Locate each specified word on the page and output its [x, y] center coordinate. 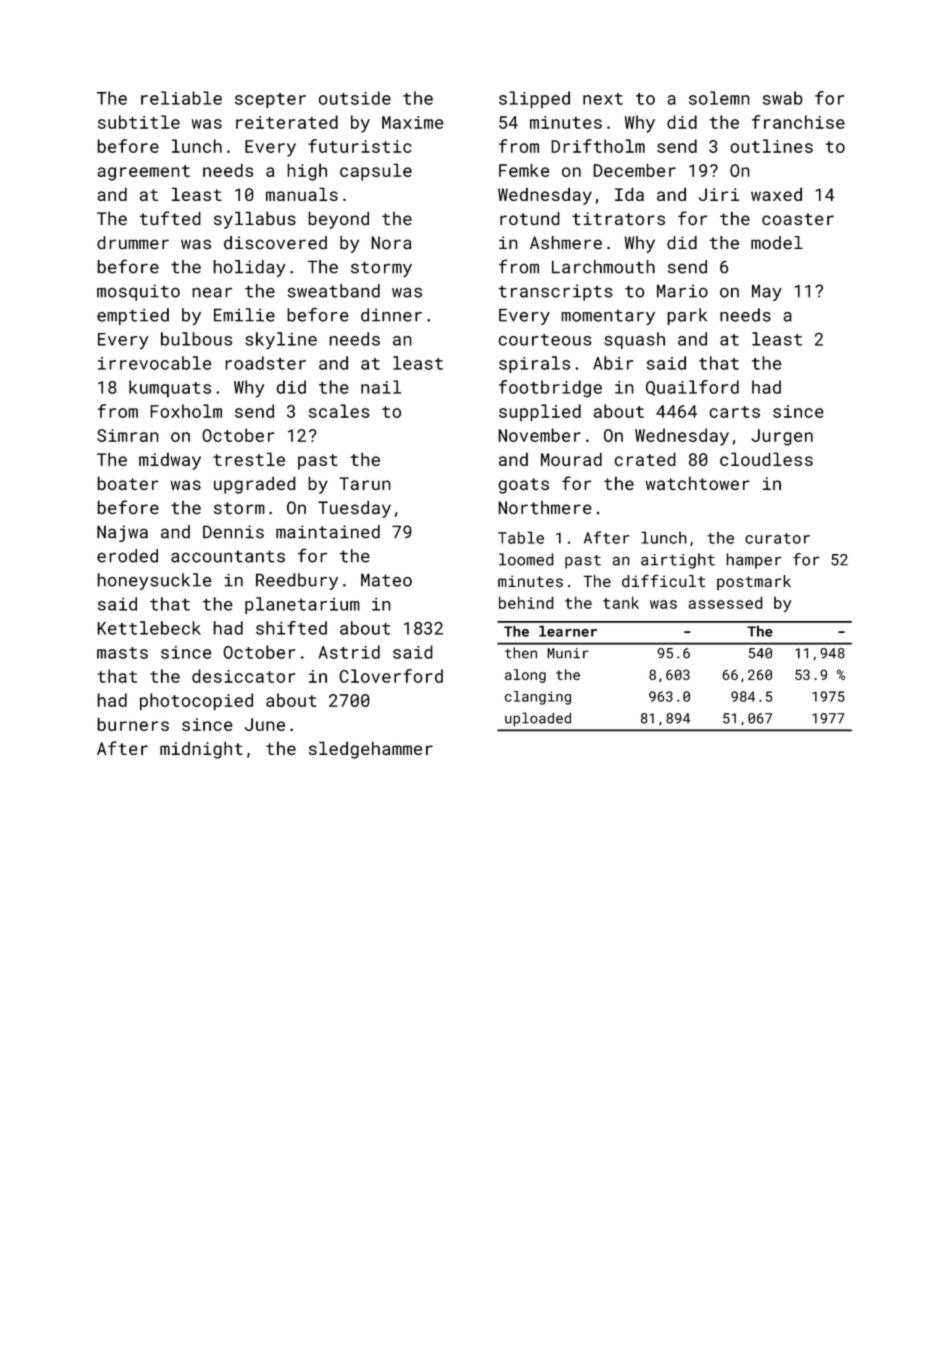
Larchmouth [603, 267]
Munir [568, 653]
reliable [181, 98]
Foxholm [186, 411]
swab [783, 98]
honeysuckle [154, 581]
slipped [534, 100]
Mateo [386, 580]
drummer [133, 243]
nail [381, 387]
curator [777, 538]
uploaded [538, 719]
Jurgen [782, 437]
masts [122, 653]
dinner [391, 315]
